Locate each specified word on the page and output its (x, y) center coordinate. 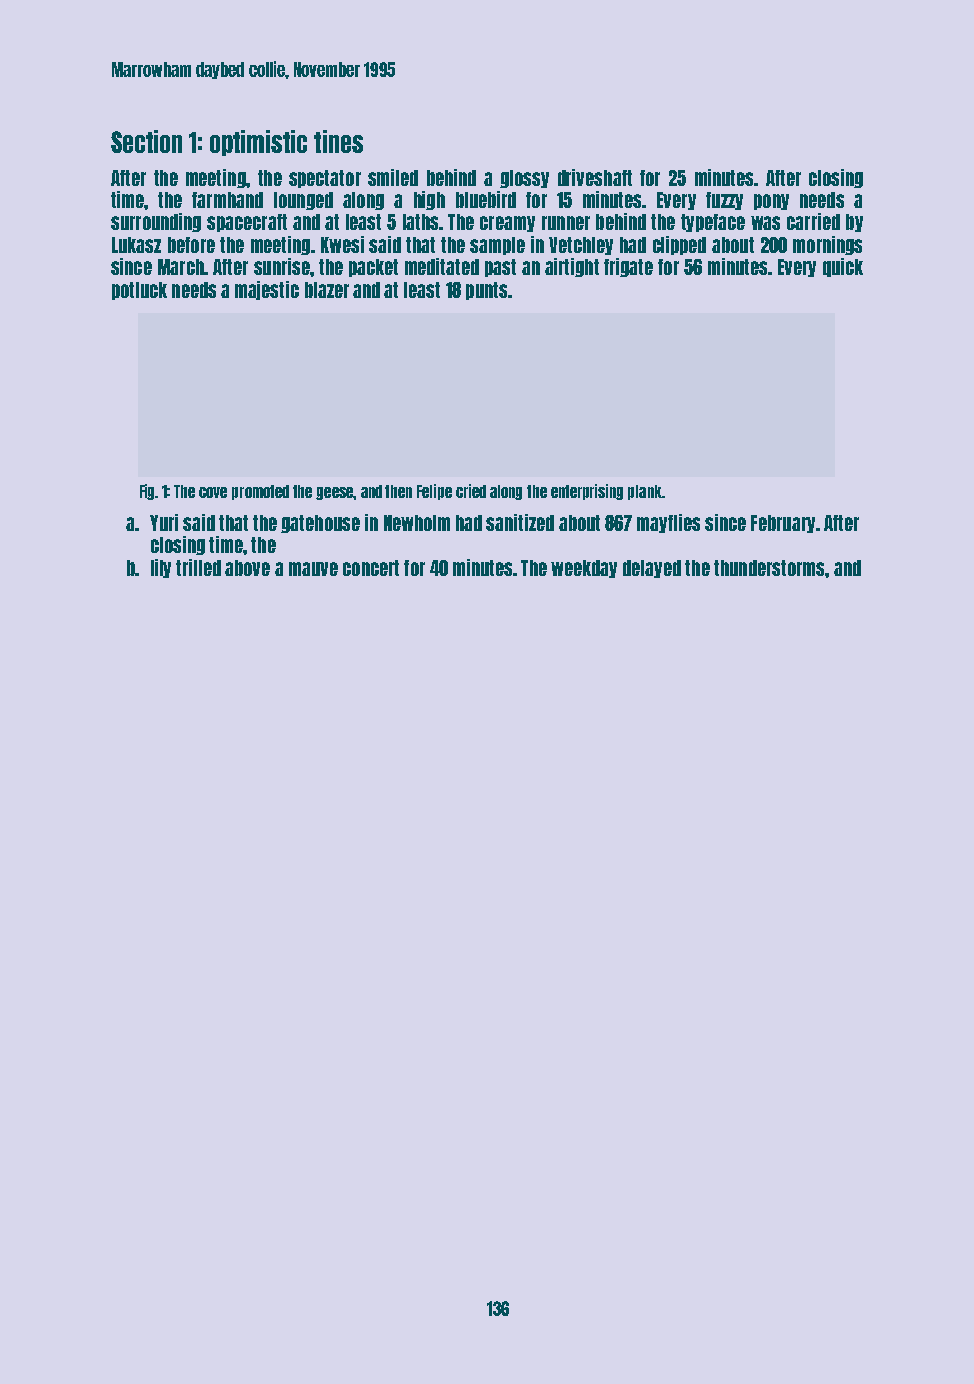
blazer (327, 290)
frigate (628, 267)
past (500, 268)
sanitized (520, 522)
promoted (260, 492)
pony (771, 202)
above (247, 568)
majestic (267, 290)
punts (486, 291)
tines (338, 141)
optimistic (258, 143)
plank (645, 492)
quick (843, 267)
